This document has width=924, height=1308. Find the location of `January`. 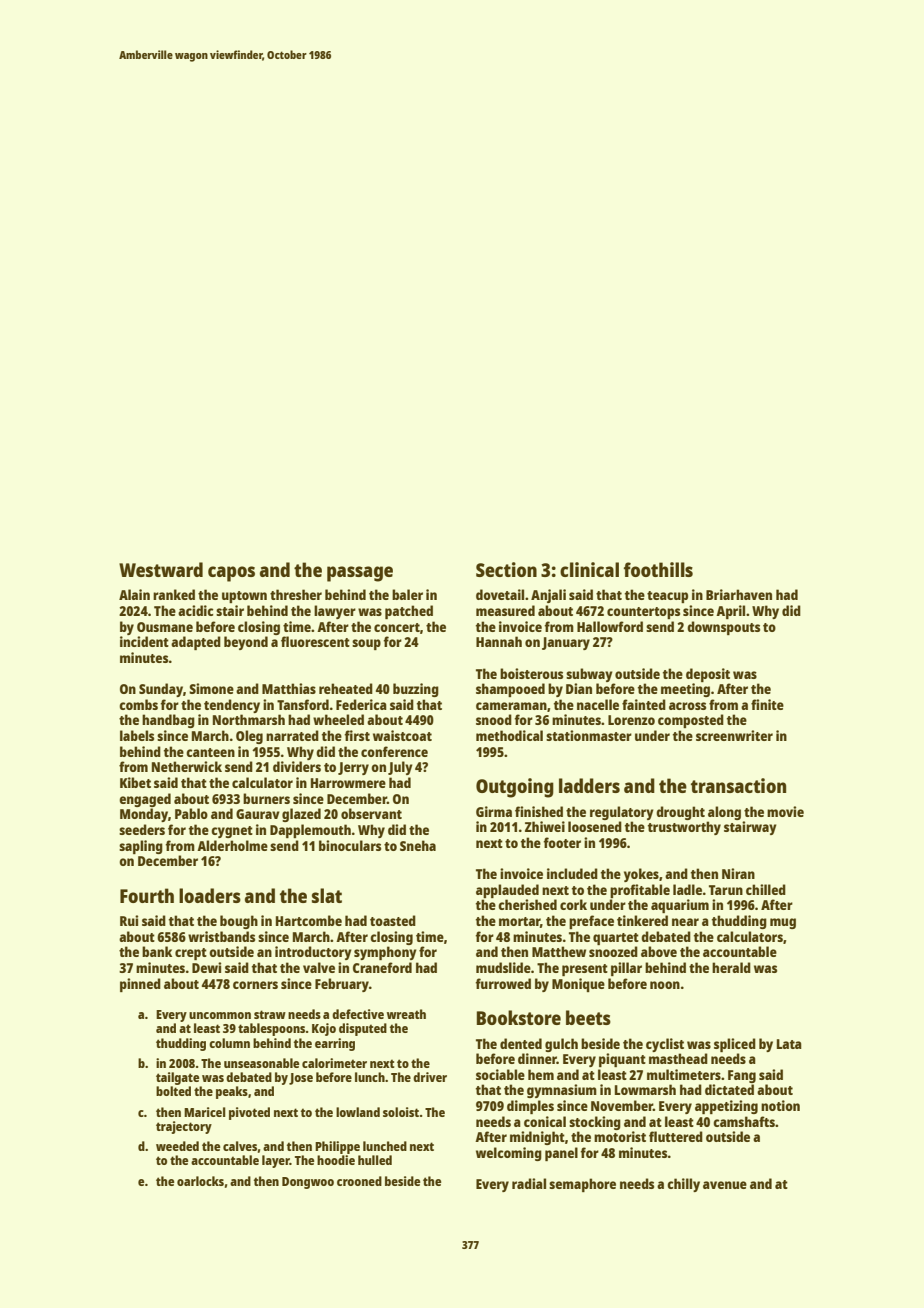

January is located at coordinates (566, 643).
